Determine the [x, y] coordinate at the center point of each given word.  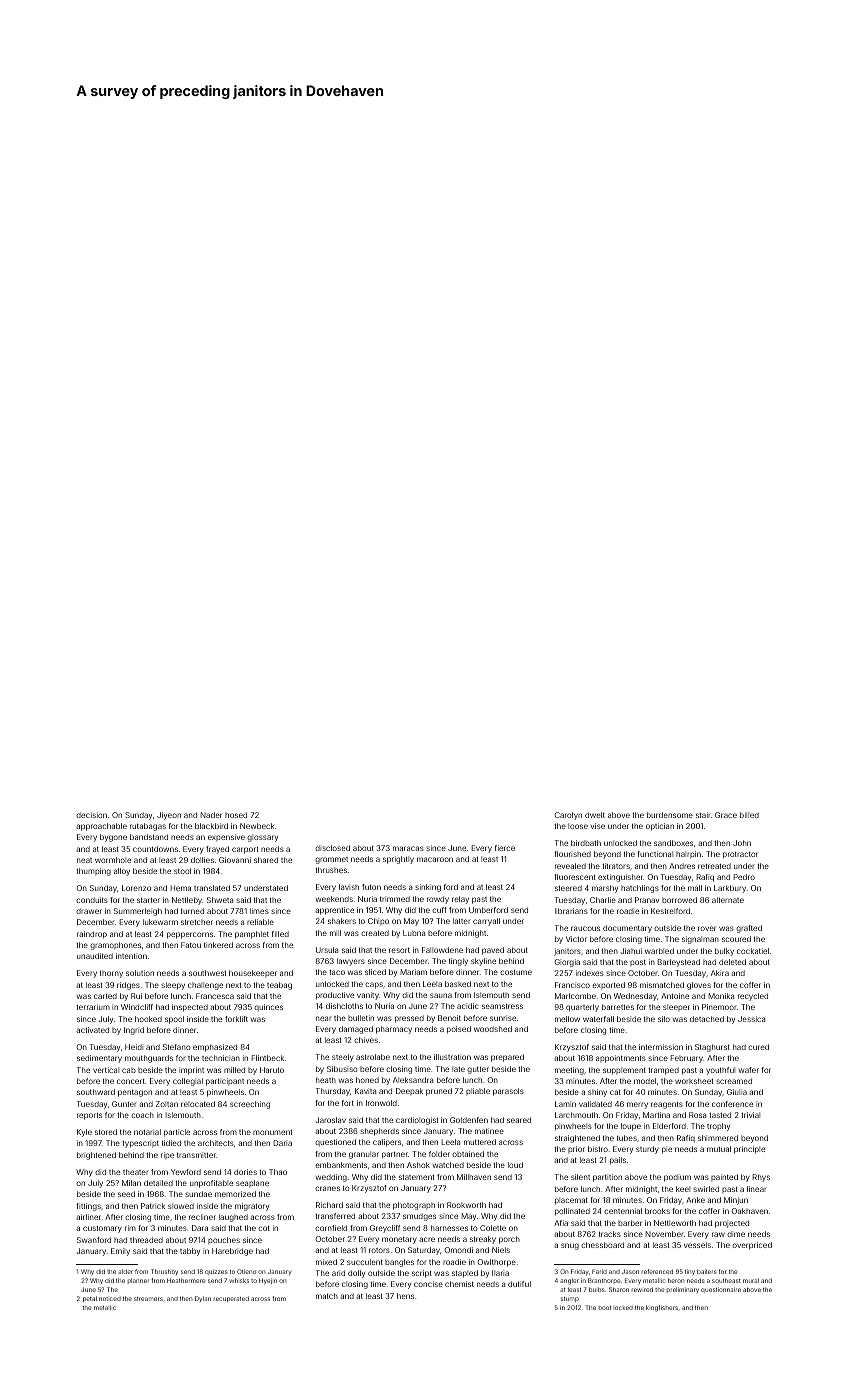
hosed [236, 815]
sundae [198, 1194]
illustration [452, 1057]
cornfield [331, 1228]
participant [225, 1082]
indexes [590, 973]
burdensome [670, 815]
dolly [356, 1274]
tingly [458, 962]
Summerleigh [138, 912]
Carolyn [568, 816]
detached [707, 1019]
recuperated [231, 1299]
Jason [630, 1271]
